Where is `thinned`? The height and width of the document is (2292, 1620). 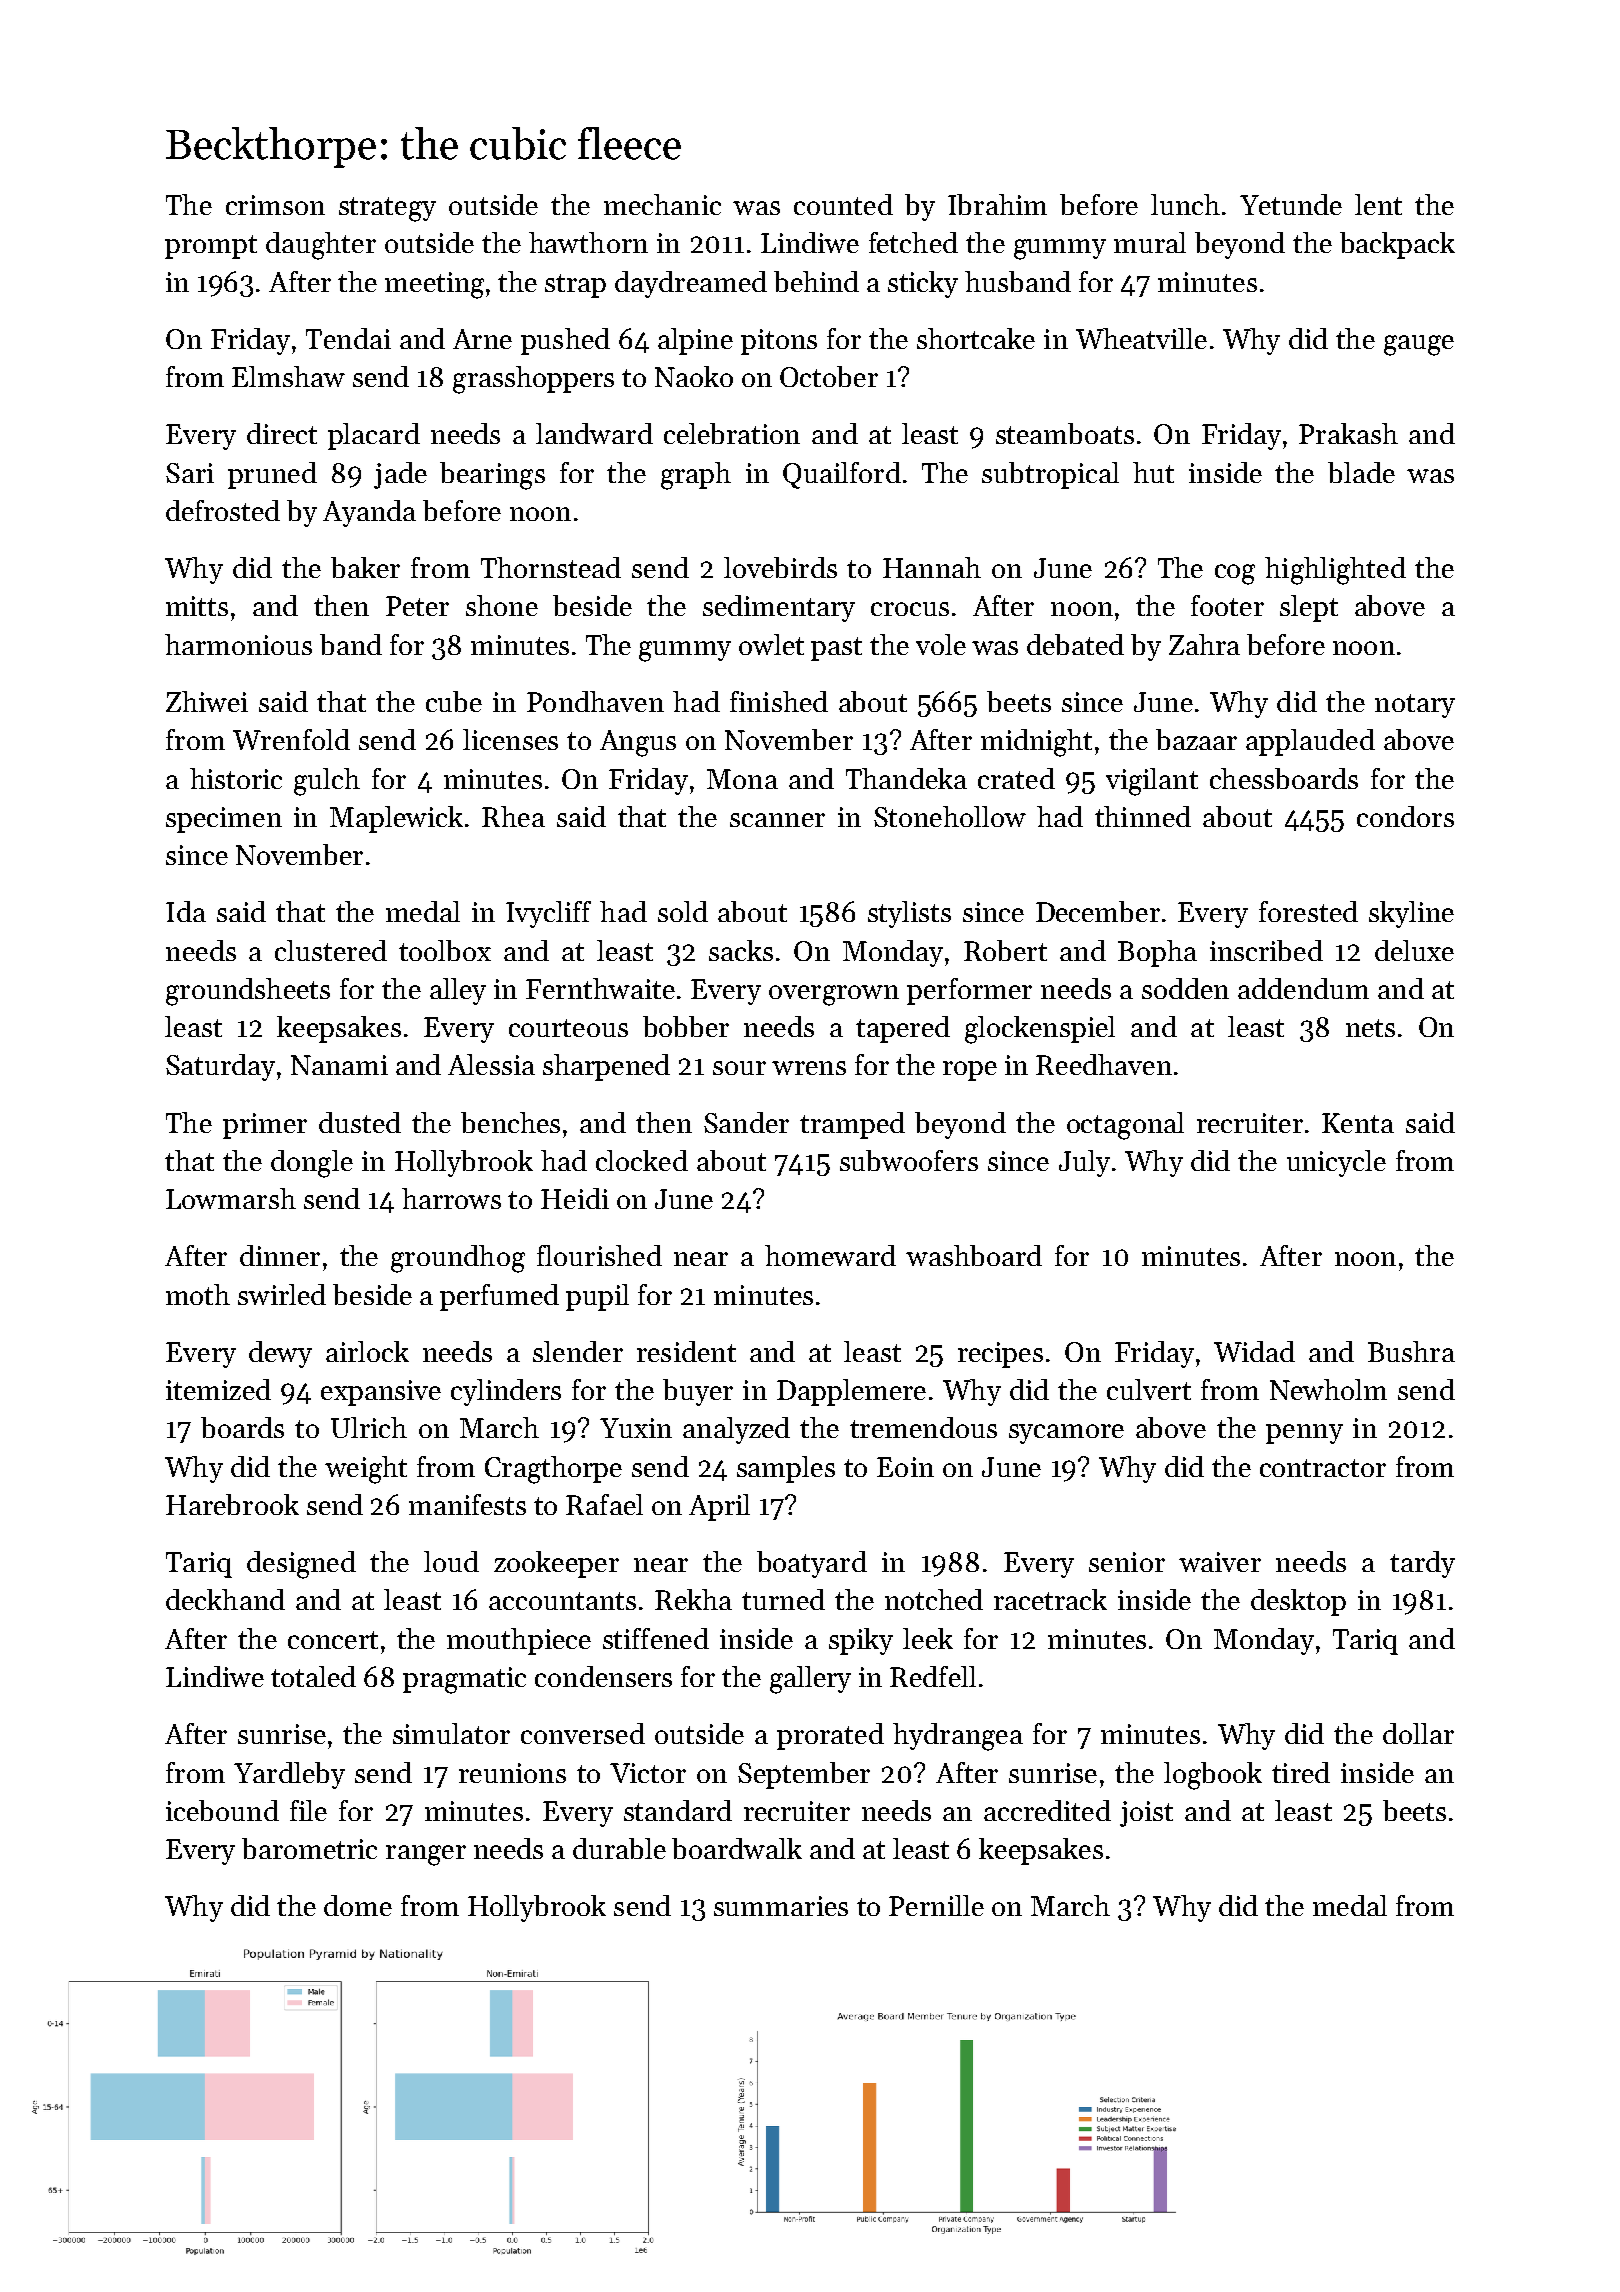
thinned is located at coordinates (1143, 816).
